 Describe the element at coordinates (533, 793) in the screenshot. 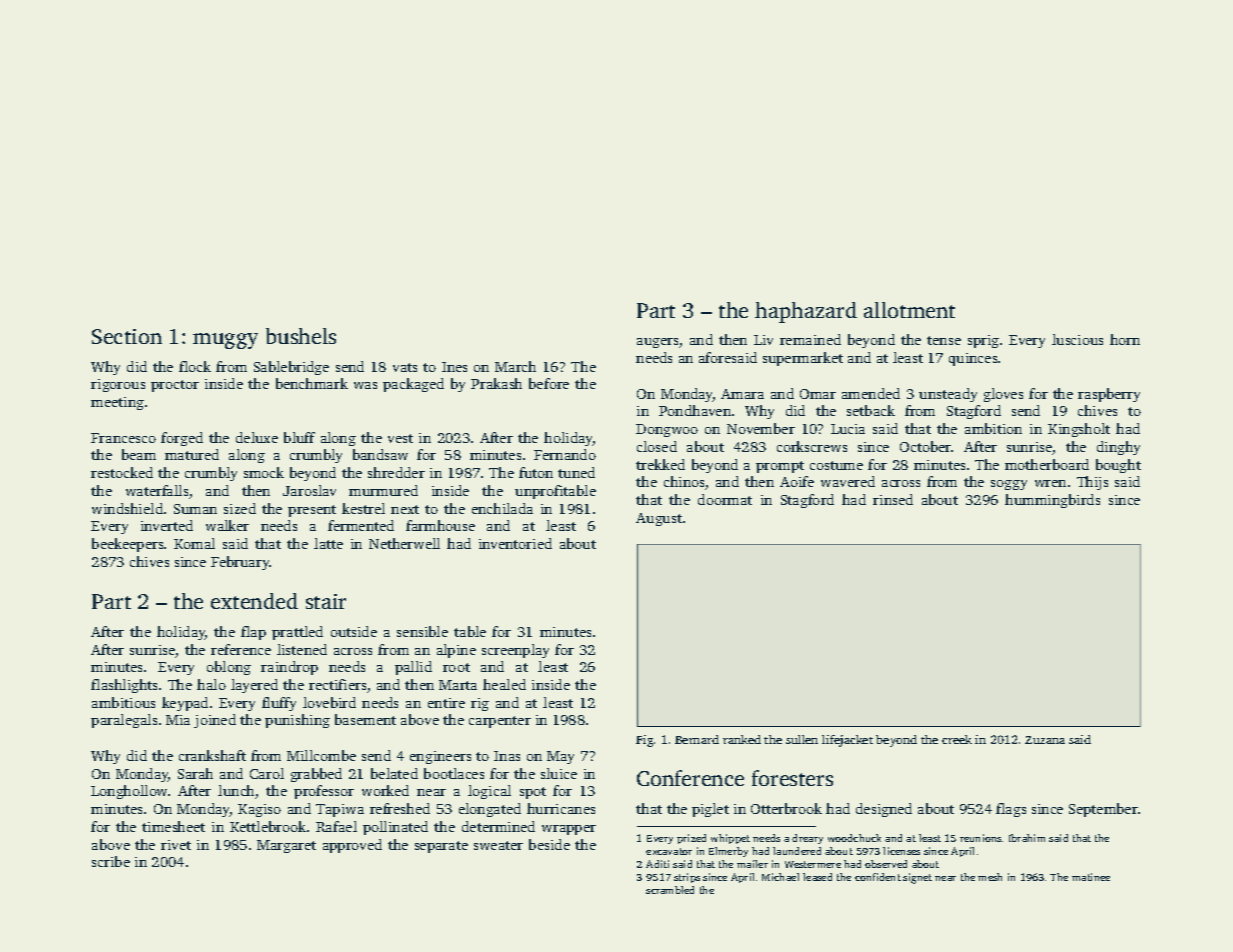

I see `spot` at that location.
